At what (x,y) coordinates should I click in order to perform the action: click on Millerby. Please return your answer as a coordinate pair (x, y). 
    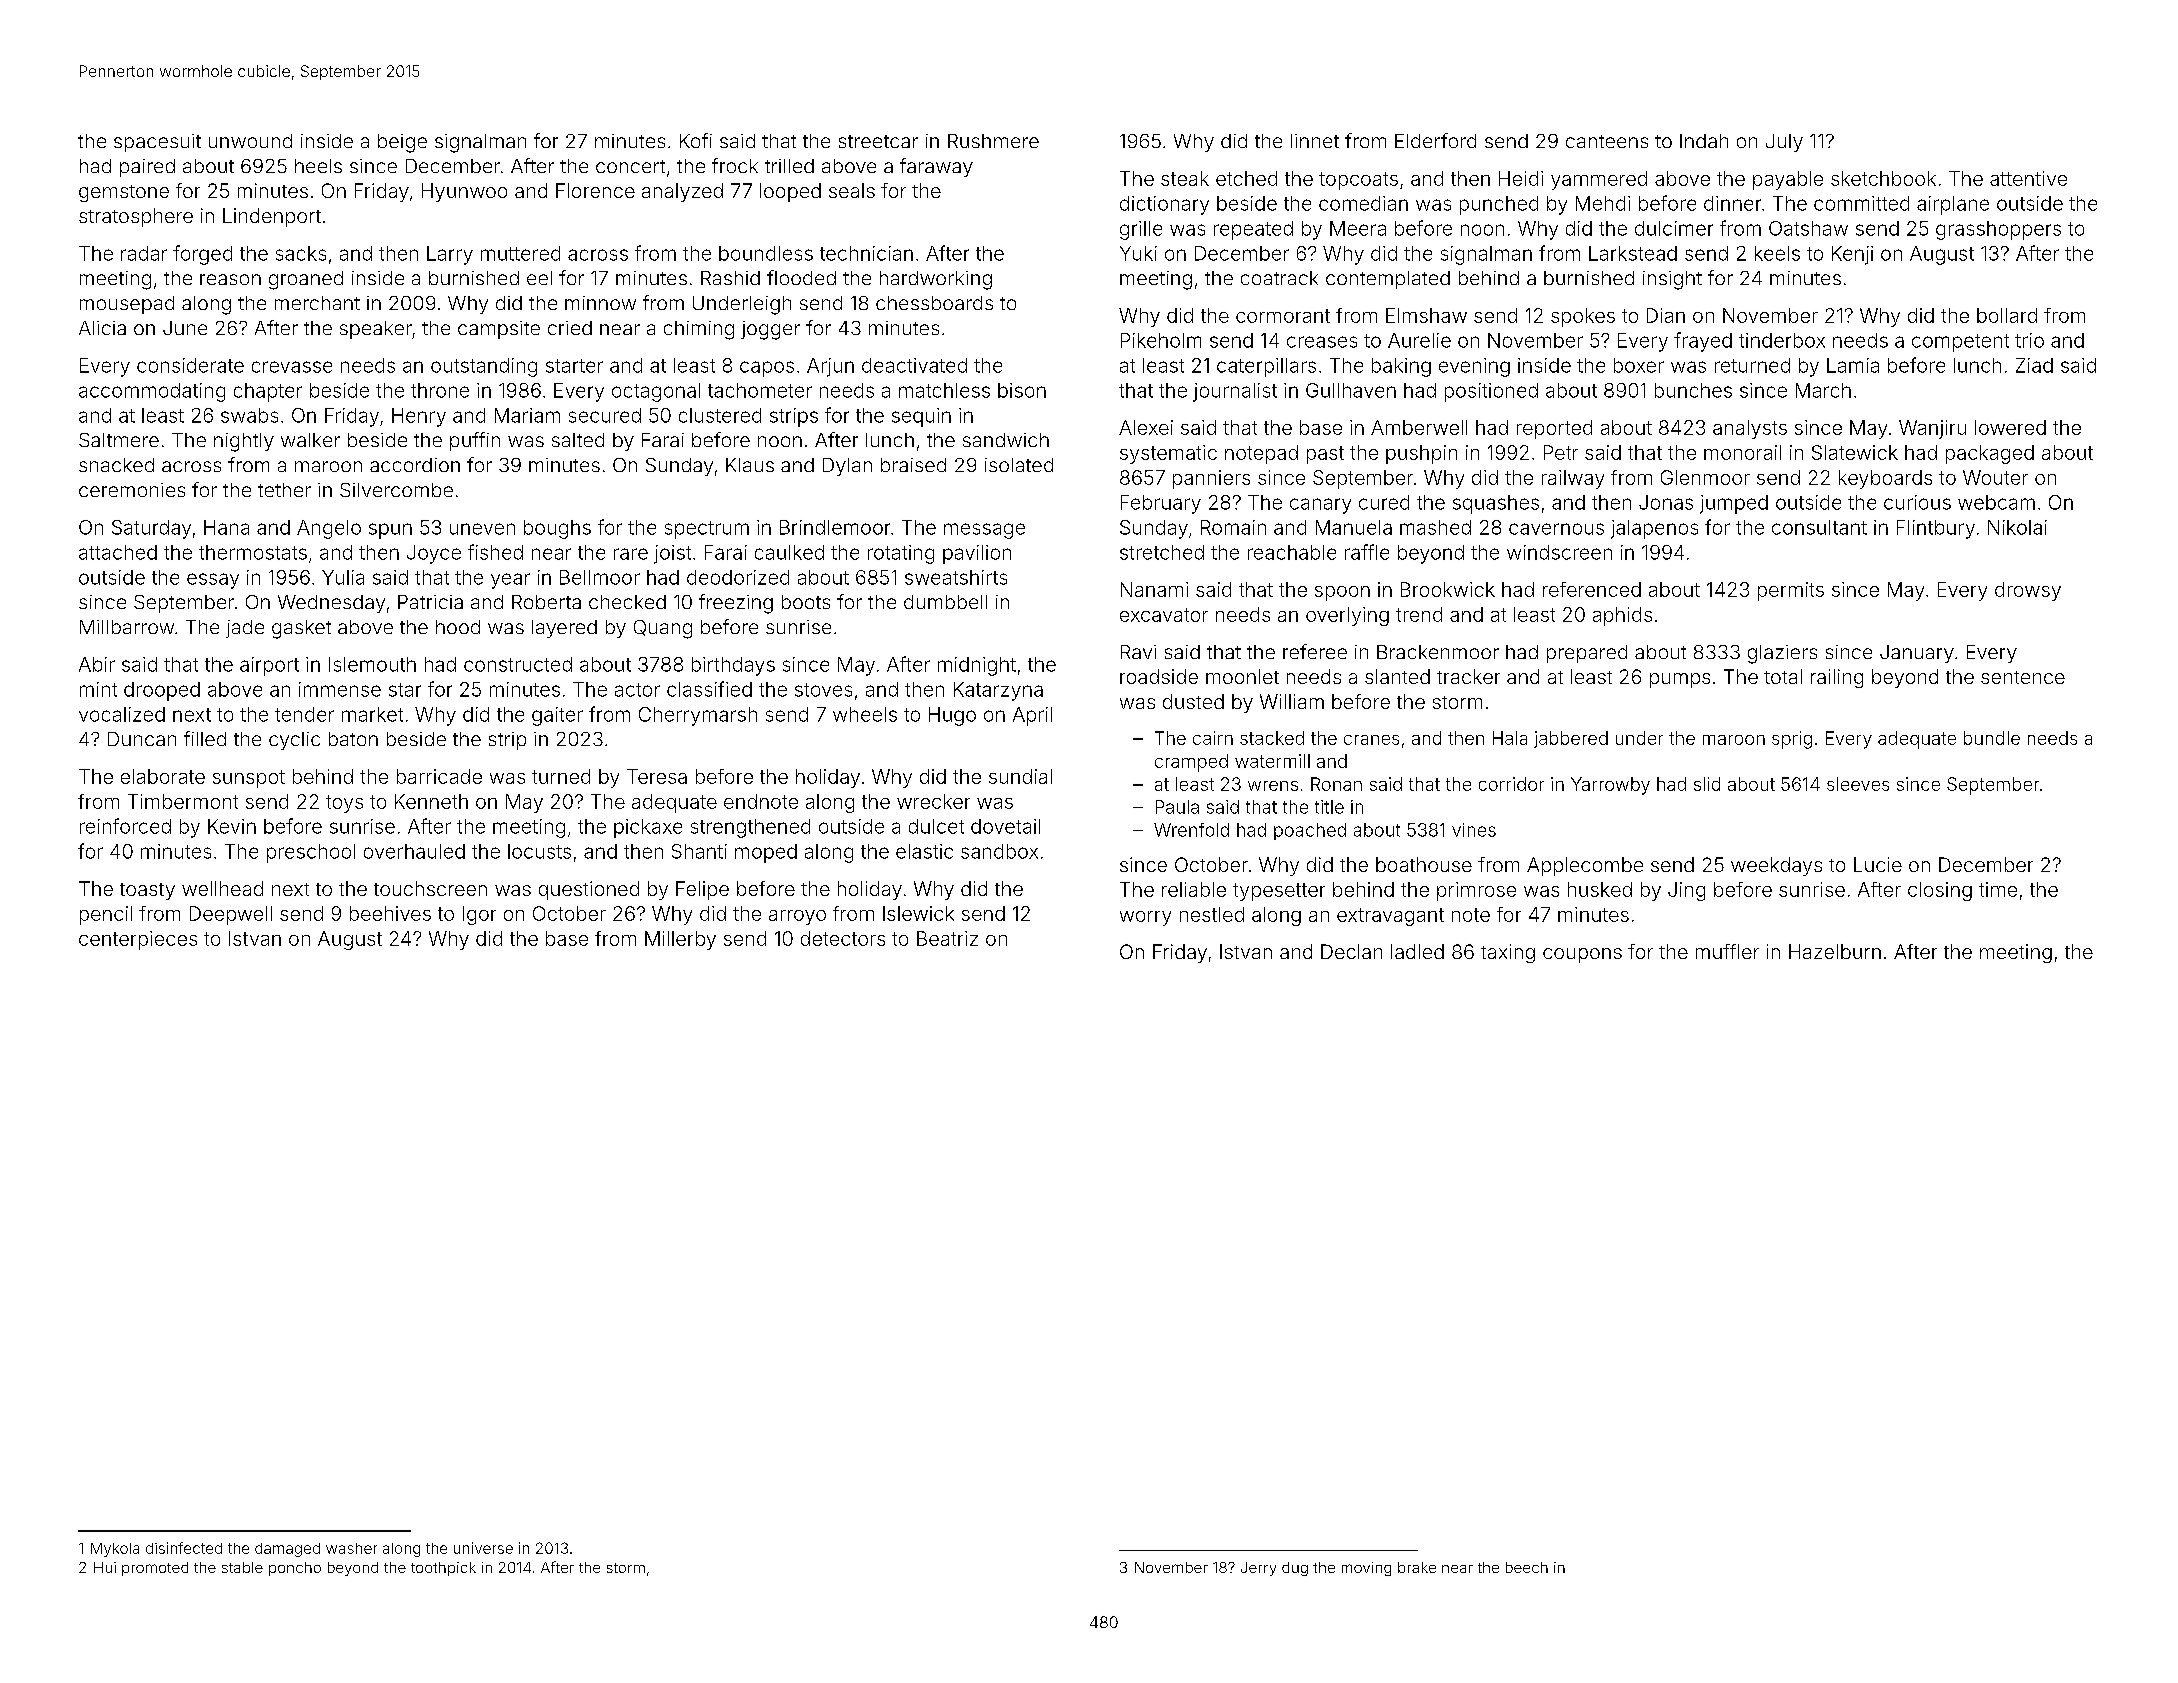
    Looking at the image, I should click on (680, 940).
